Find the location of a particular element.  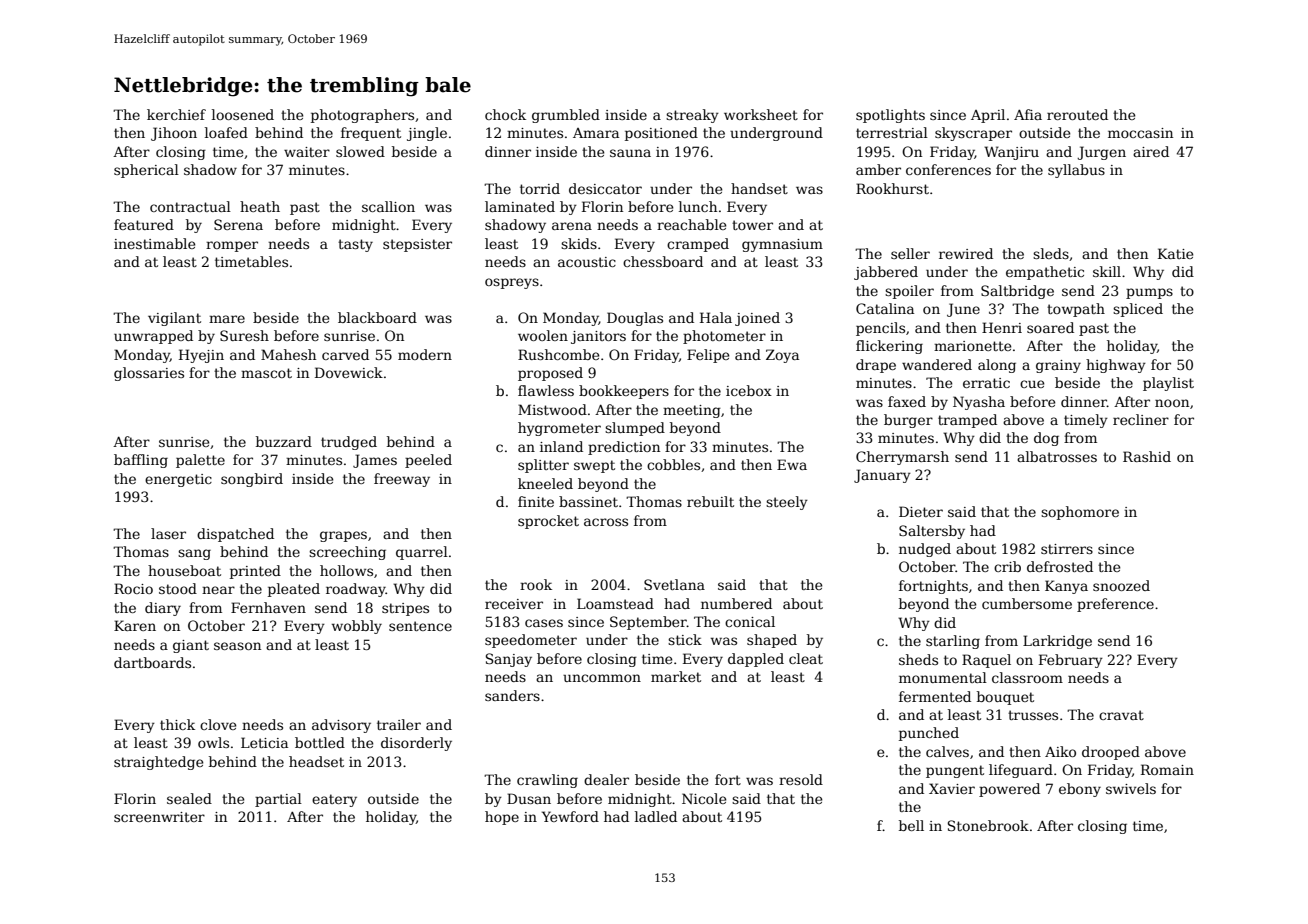

freeway is located at coordinates (402, 480).
